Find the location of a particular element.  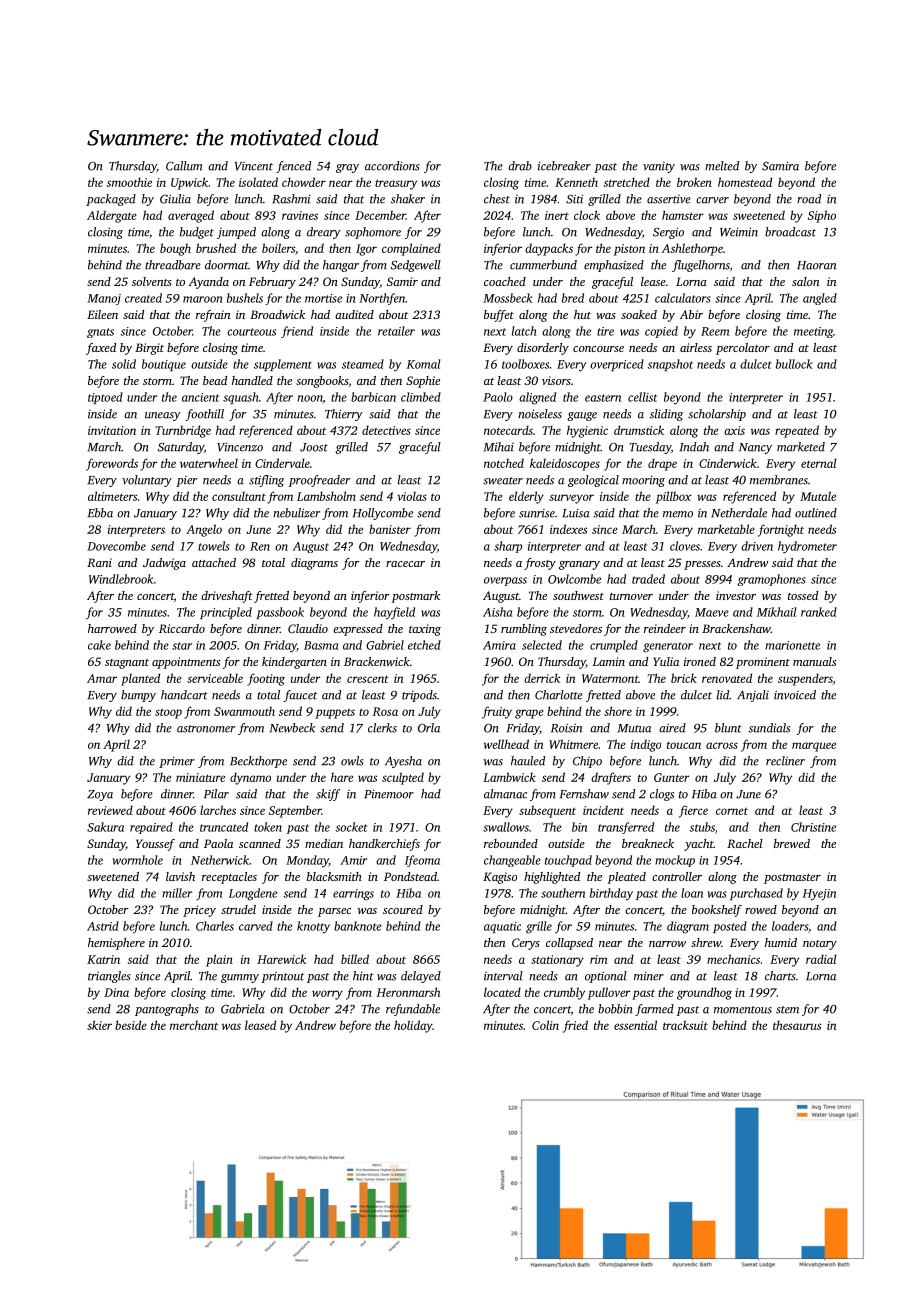

appointments is located at coordinates (186, 663).
